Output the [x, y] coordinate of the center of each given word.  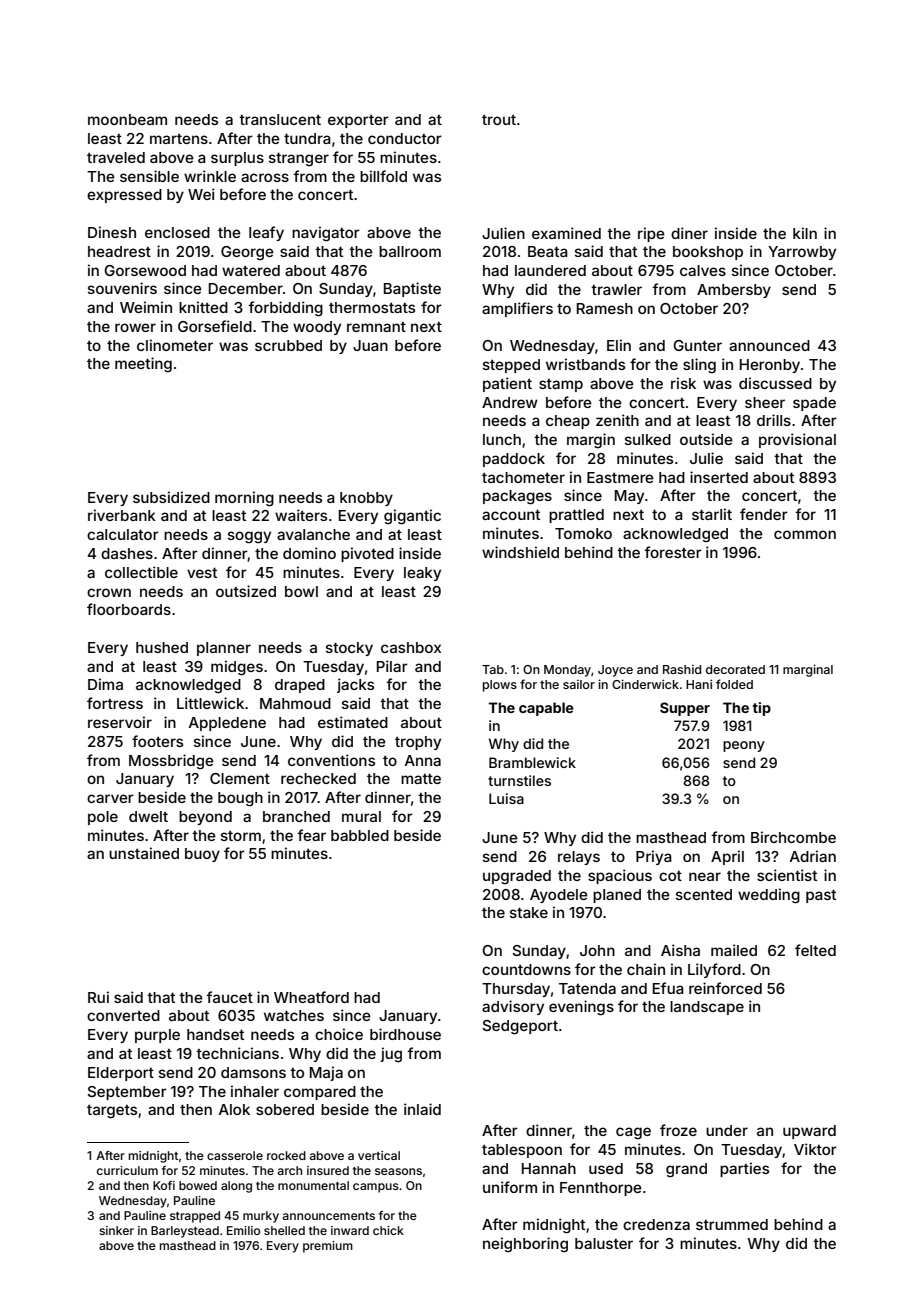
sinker [116, 1230]
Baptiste [412, 289]
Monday [567, 671]
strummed [732, 1224]
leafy [266, 233]
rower [135, 327]
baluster [604, 1243]
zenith [617, 420]
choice [339, 1034]
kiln [805, 233]
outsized [246, 591]
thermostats [372, 307]
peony [744, 746]
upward [809, 1132]
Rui [98, 997]
